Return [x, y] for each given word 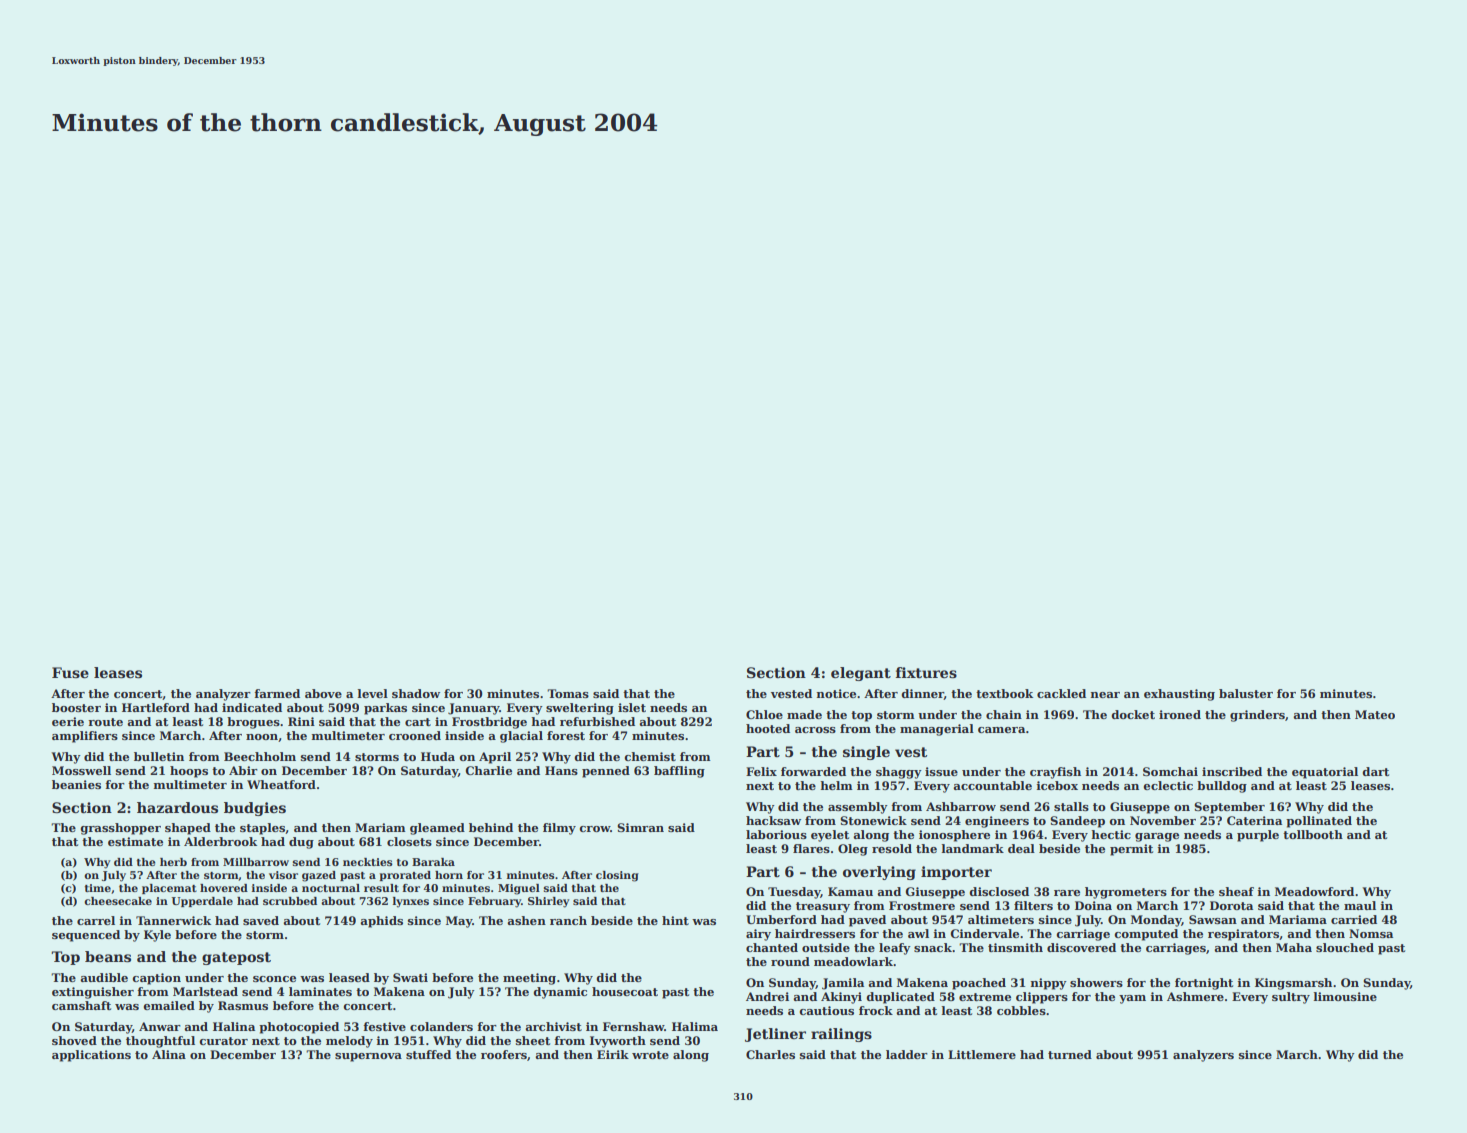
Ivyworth [618, 1042]
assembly [858, 808]
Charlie [488, 770]
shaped [188, 829]
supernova [368, 1057]
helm [836, 785]
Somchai [1170, 771]
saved [261, 920]
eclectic [1168, 785]
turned [1070, 1054]
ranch [568, 920]
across [815, 730]
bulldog [1222, 787]
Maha [1294, 947]
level [372, 693]
